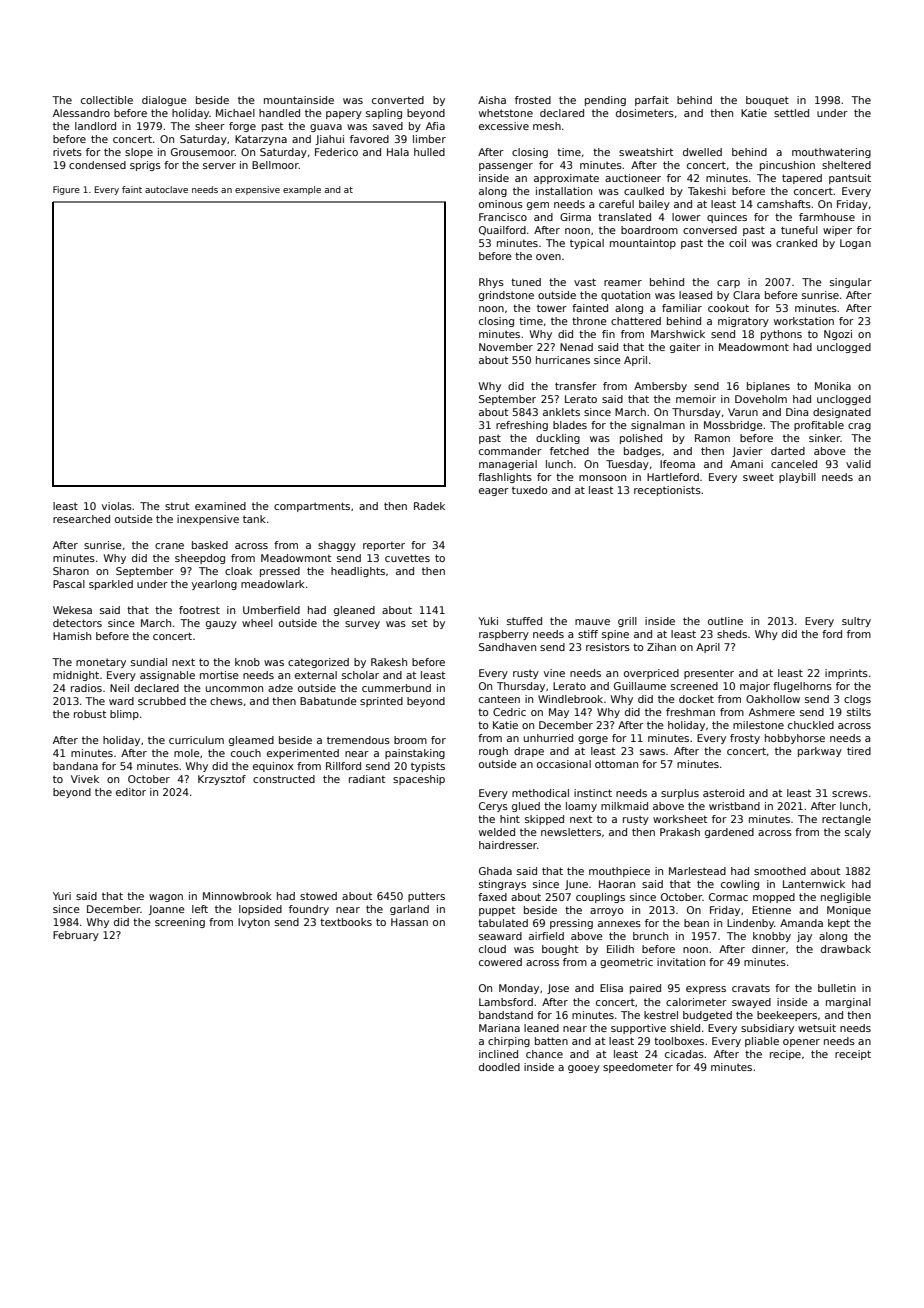  What do you see at coordinates (605, 101) in the page?
I see `pending` at bounding box center [605, 101].
